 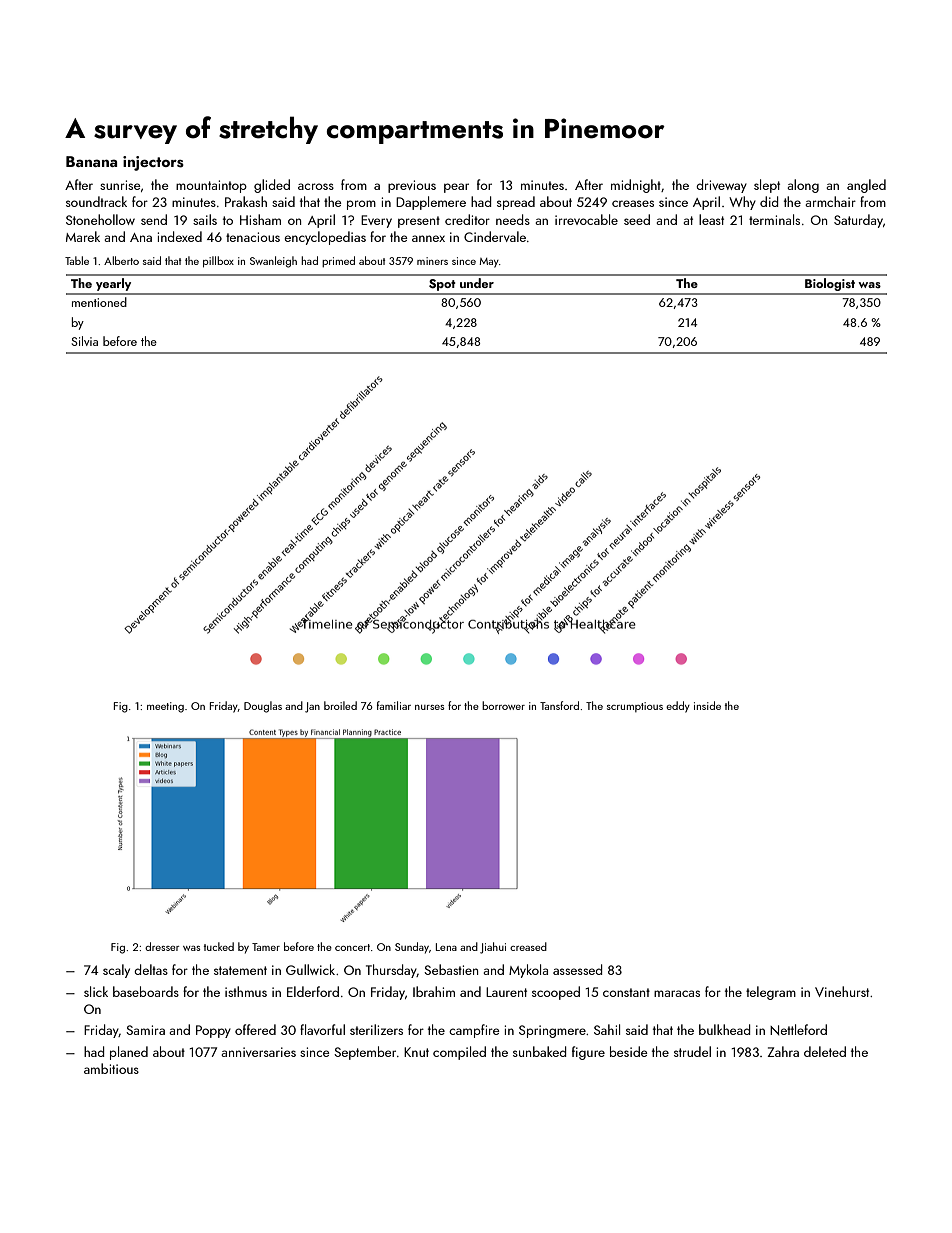 What do you see at coordinates (263, 707) in the page?
I see `Douglas` at bounding box center [263, 707].
